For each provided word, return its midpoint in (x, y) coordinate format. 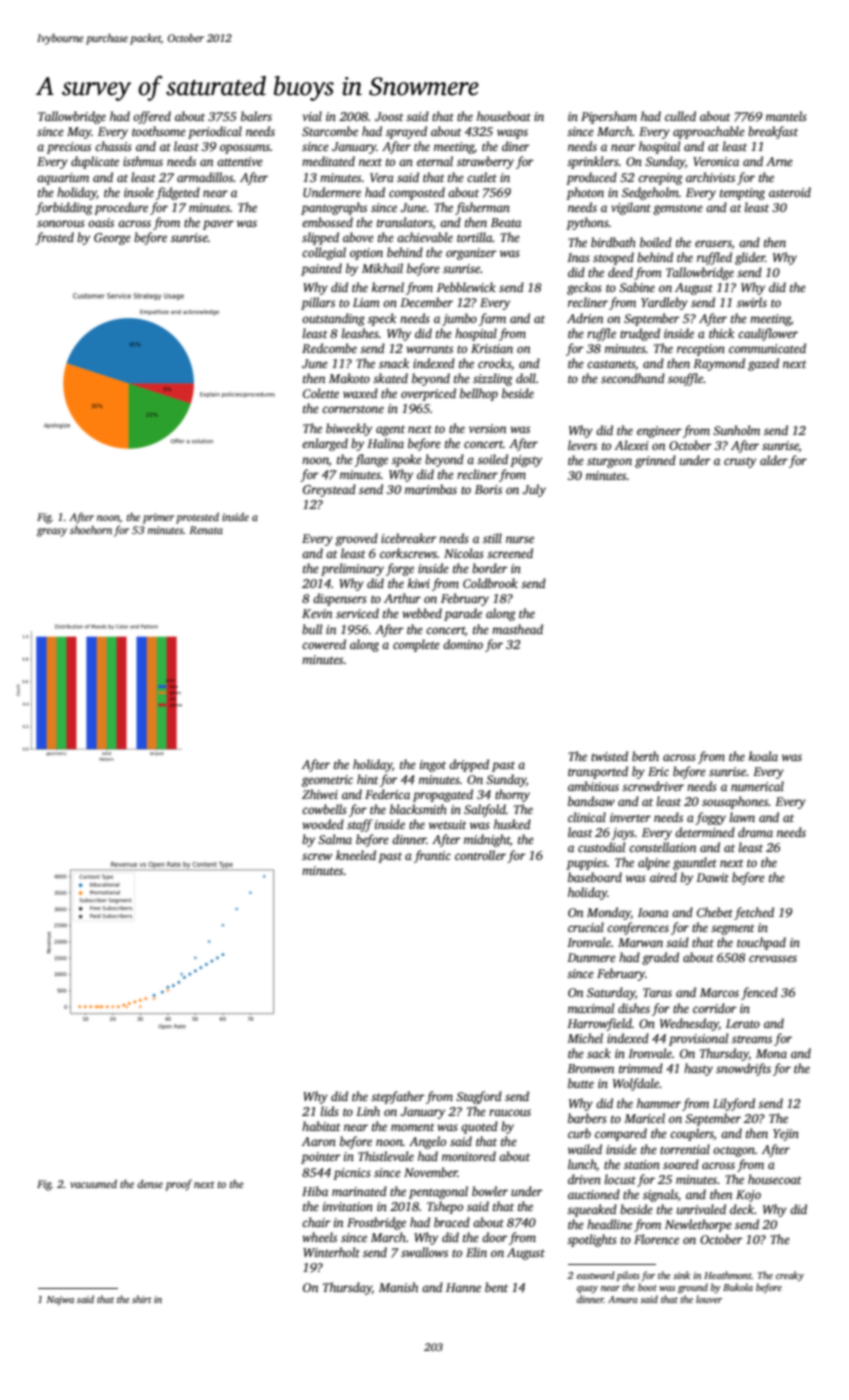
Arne (779, 161)
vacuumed (93, 1184)
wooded (323, 824)
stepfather (398, 1097)
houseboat (504, 116)
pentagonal (438, 1192)
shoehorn (91, 530)
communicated (767, 348)
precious (69, 148)
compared (621, 1134)
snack (394, 363)
